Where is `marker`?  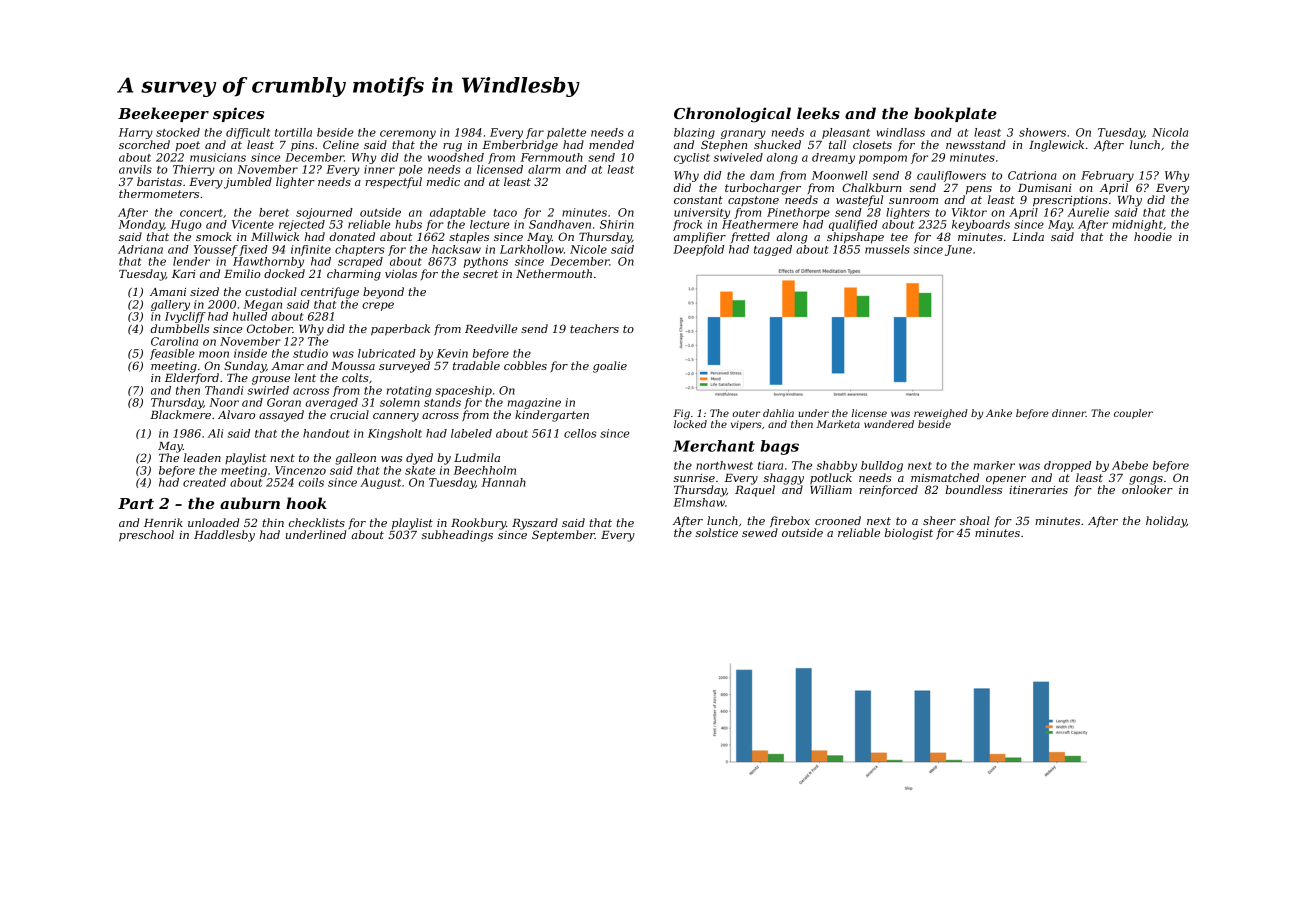 marker is located at coordinates (994, 465).
